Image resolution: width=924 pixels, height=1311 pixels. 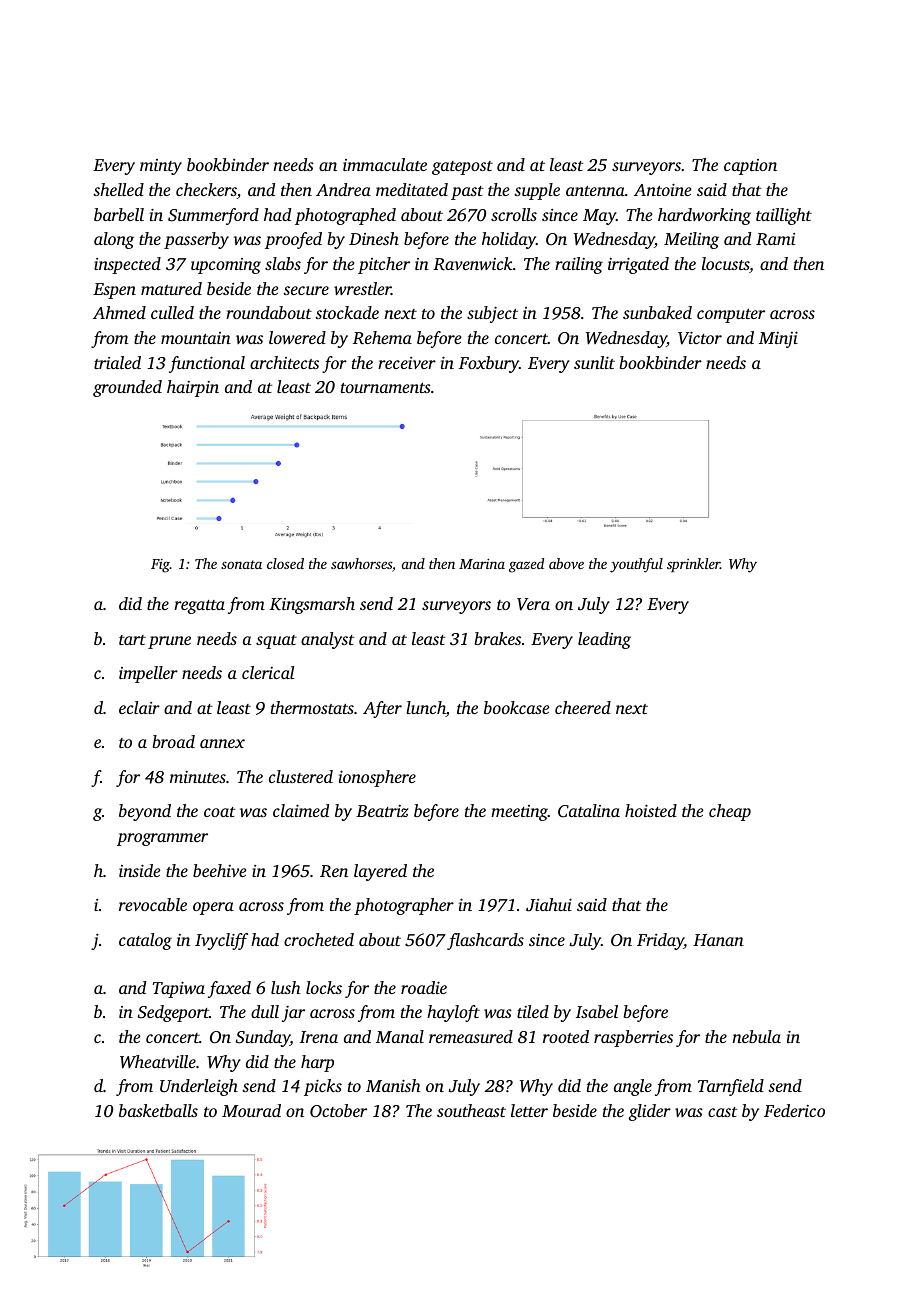 I want to click on sprinkler, so click(x=693, y=565).
